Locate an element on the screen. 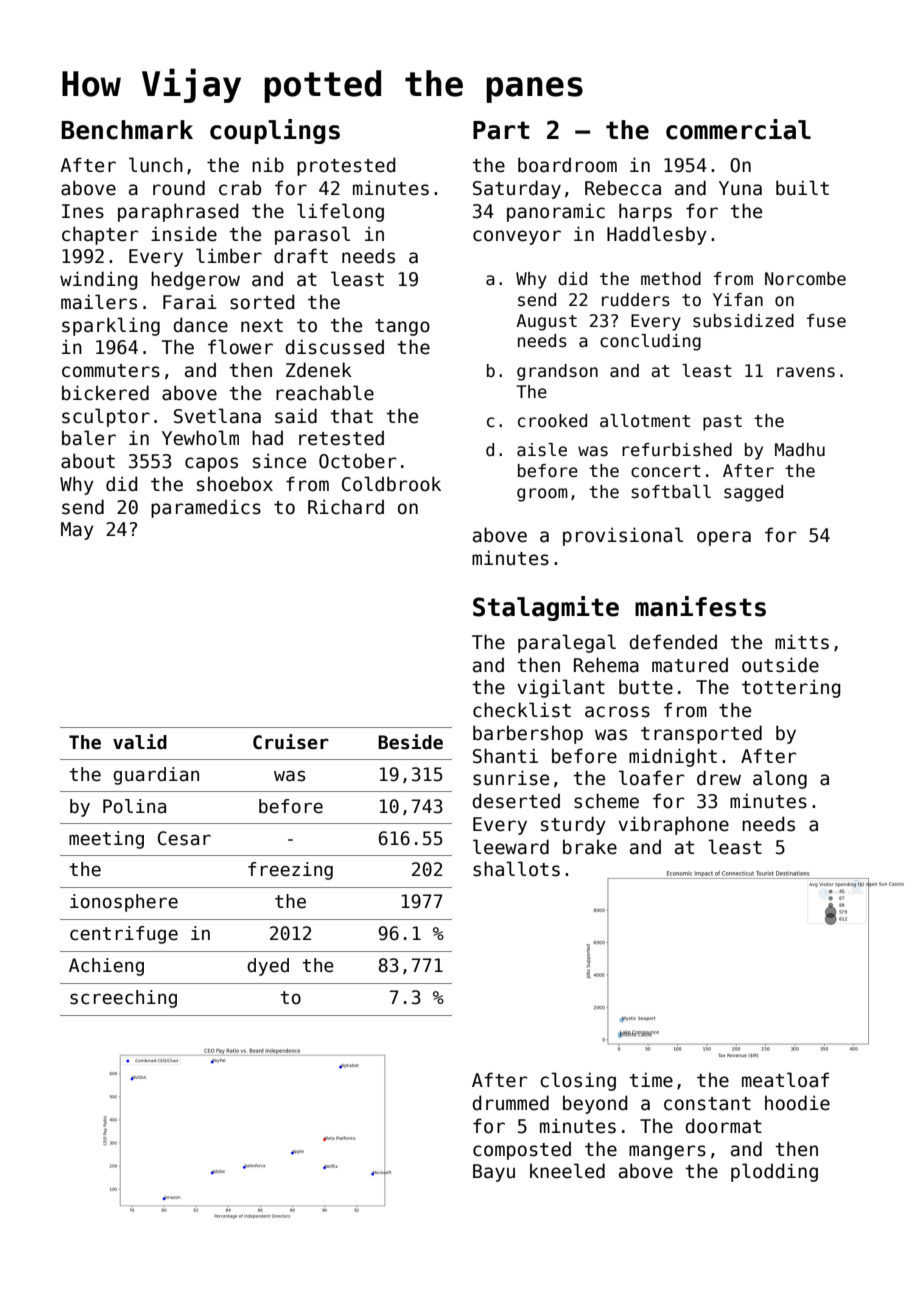 The height and width of the screenshot is (1308, 924). screeching is located at coordinates (123, 999).
